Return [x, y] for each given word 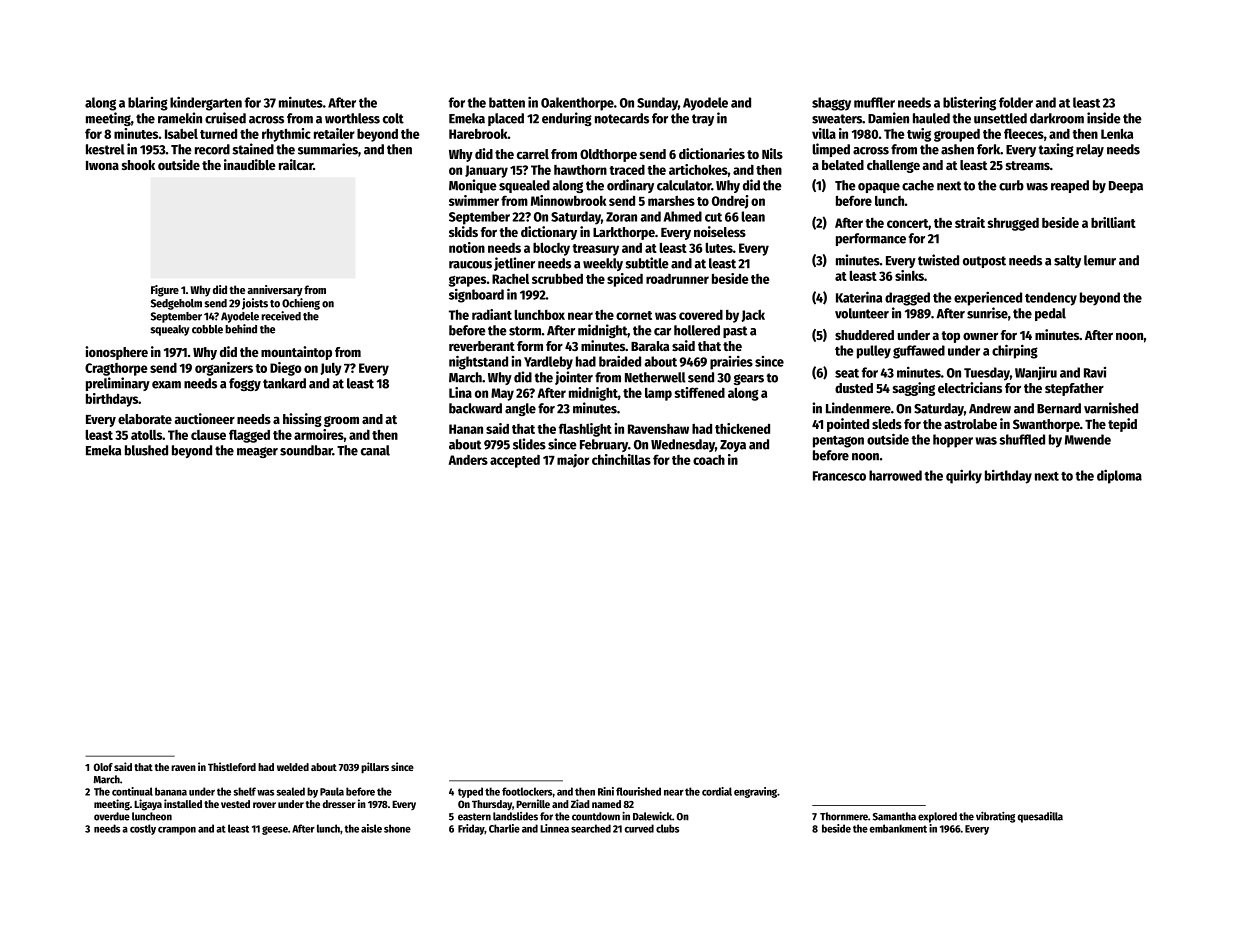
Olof [103, 767]
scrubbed [557, 279]
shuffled [1022, 439]
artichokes [698, 169]
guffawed [919, 352]
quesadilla [1040, 817]
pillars [375, 768]
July [331, 369]
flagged [249, 436]
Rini [606, 791]
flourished [638, 791]
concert [908, 224]
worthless [352, 118]
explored [937, 817]
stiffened [700, 392]
